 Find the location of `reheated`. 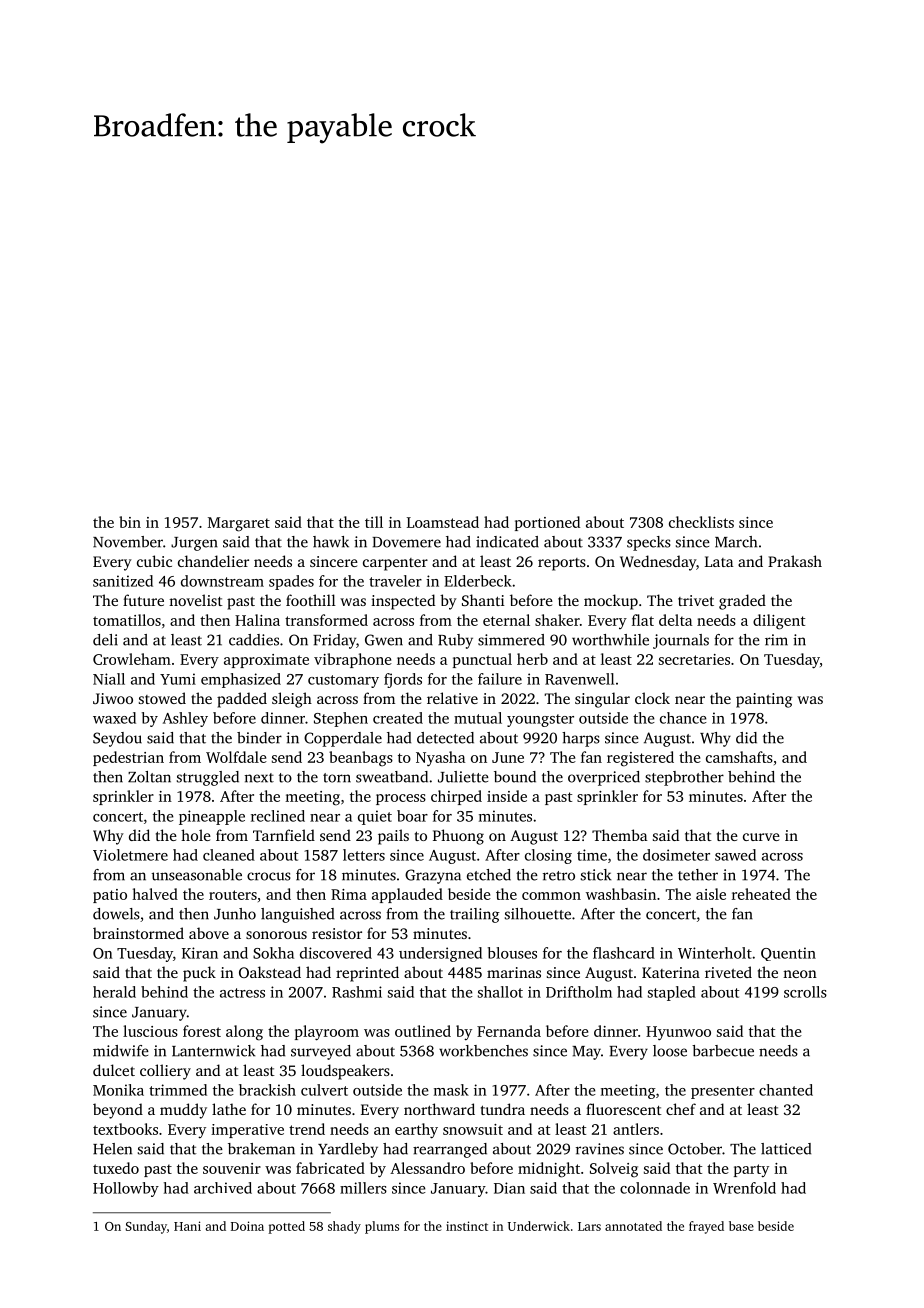

reheated is located at coordinates (761, 894).
